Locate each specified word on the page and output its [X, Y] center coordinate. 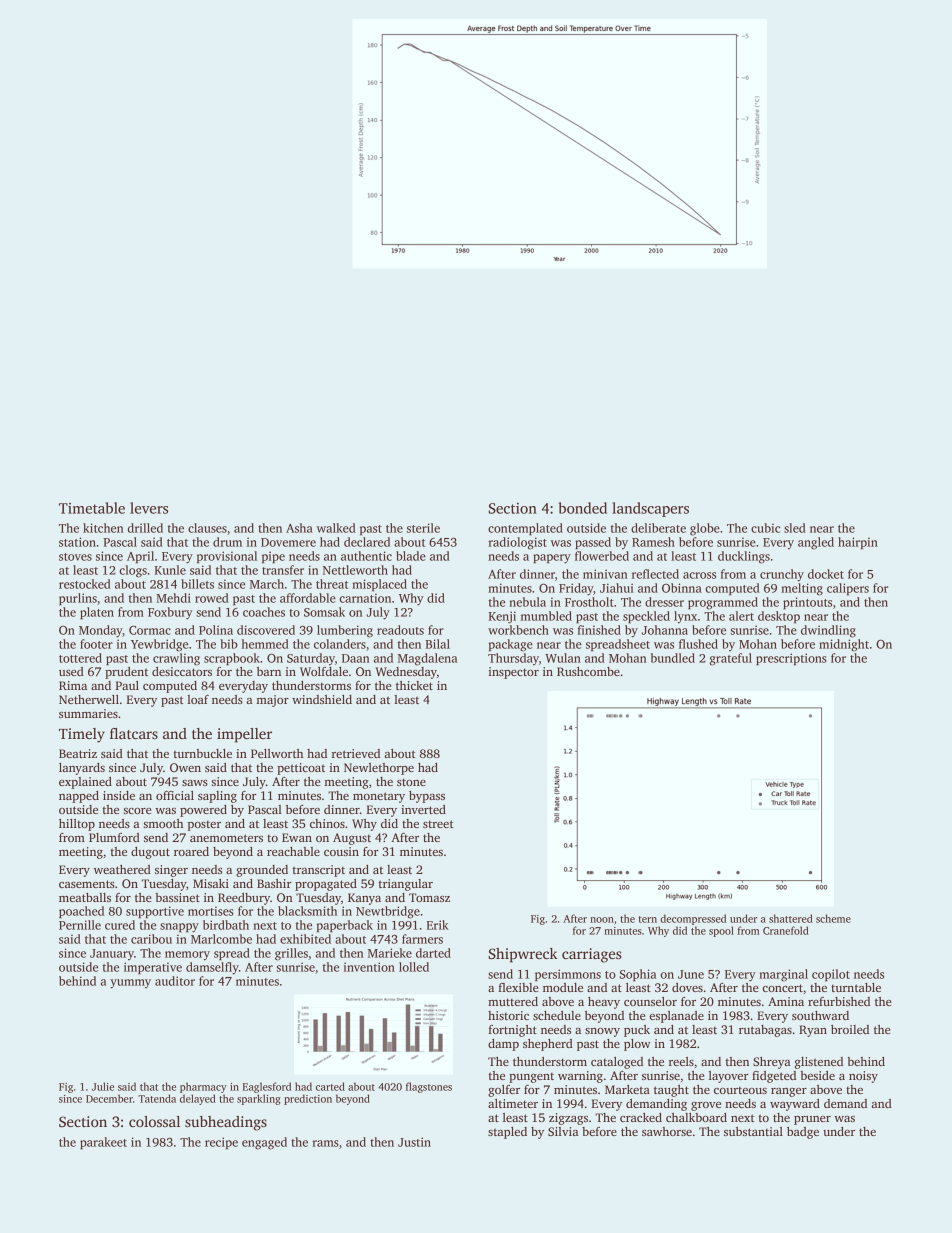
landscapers [650, 509]
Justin [414, 1142]
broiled [850, 1029]
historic [508, 1015]
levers [149, 508]
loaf [198, 699]
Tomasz [429, 897]
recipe [221, 1143]
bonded [583, 508]
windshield [322, 699]
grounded [262, 871]
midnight [844, 645]
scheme [833, 918]
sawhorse [667, 1131]
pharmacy [203, 1087]
